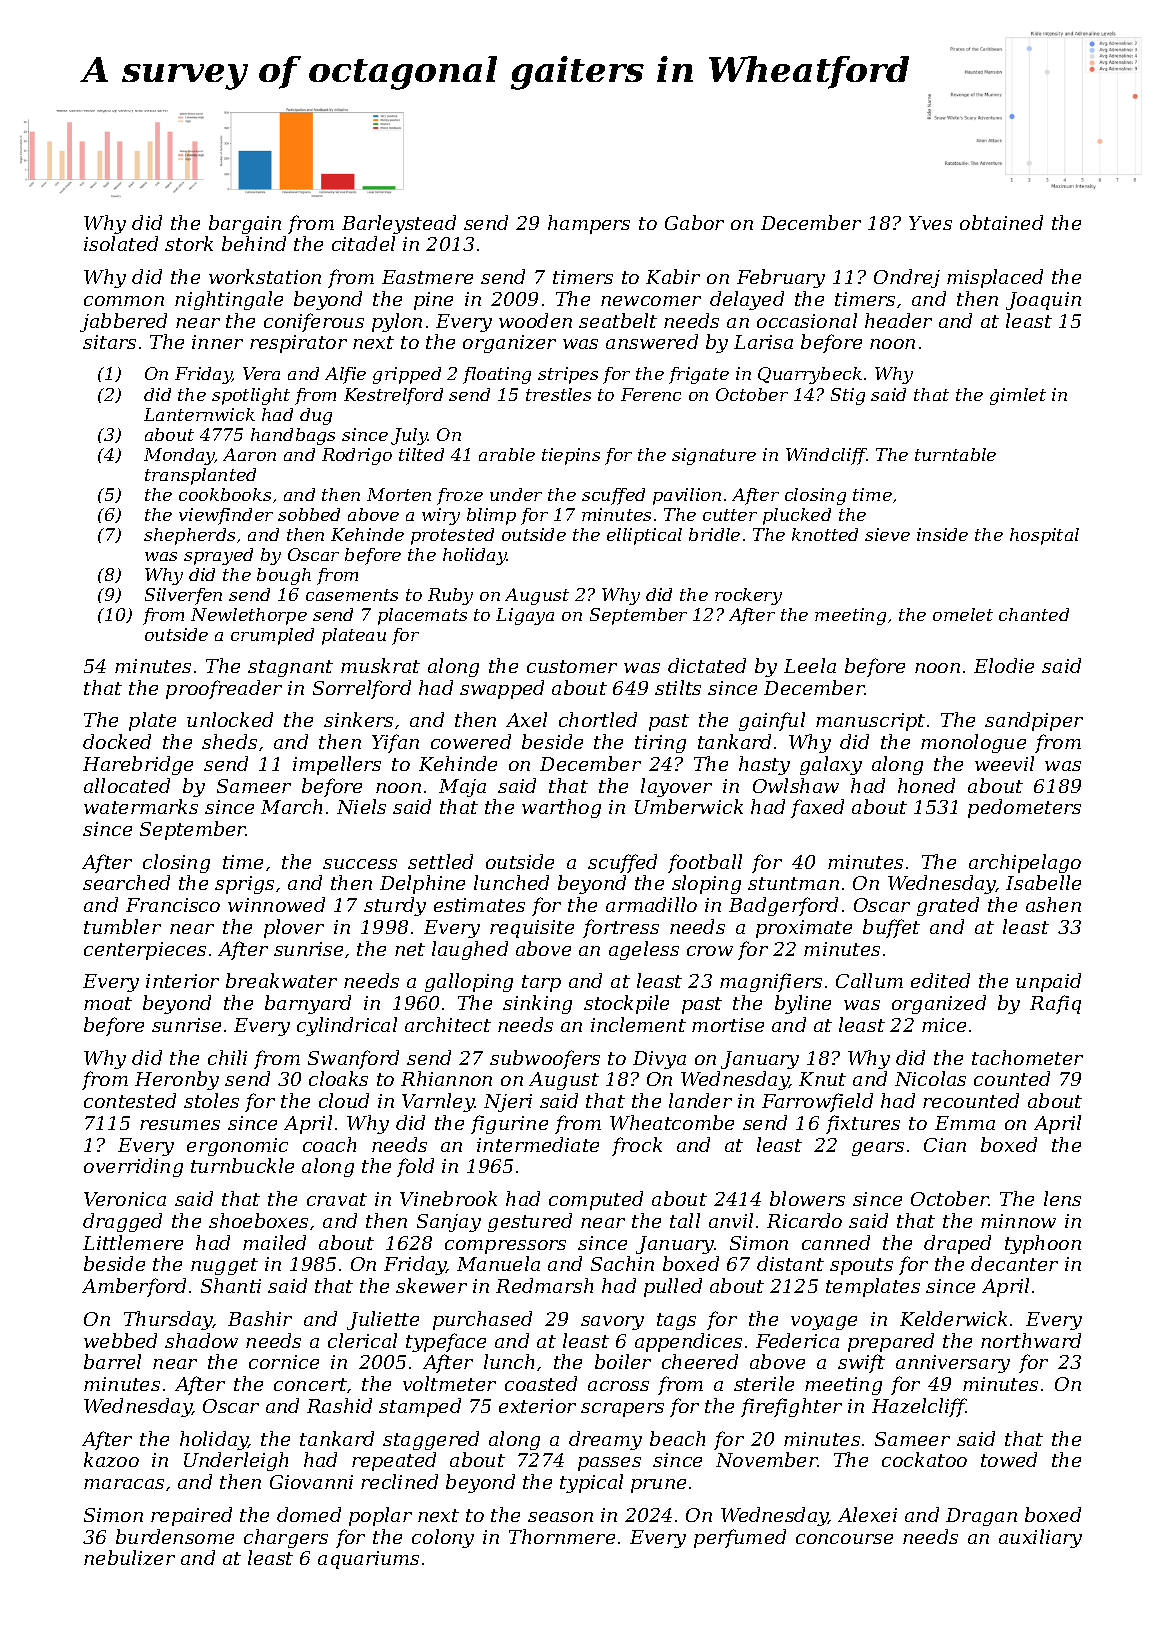 This document has height=1649, width=1166. What do you see at coordinates (124, 1484) in the document?
I see `maracas` at bounding box center [124, 1484].
